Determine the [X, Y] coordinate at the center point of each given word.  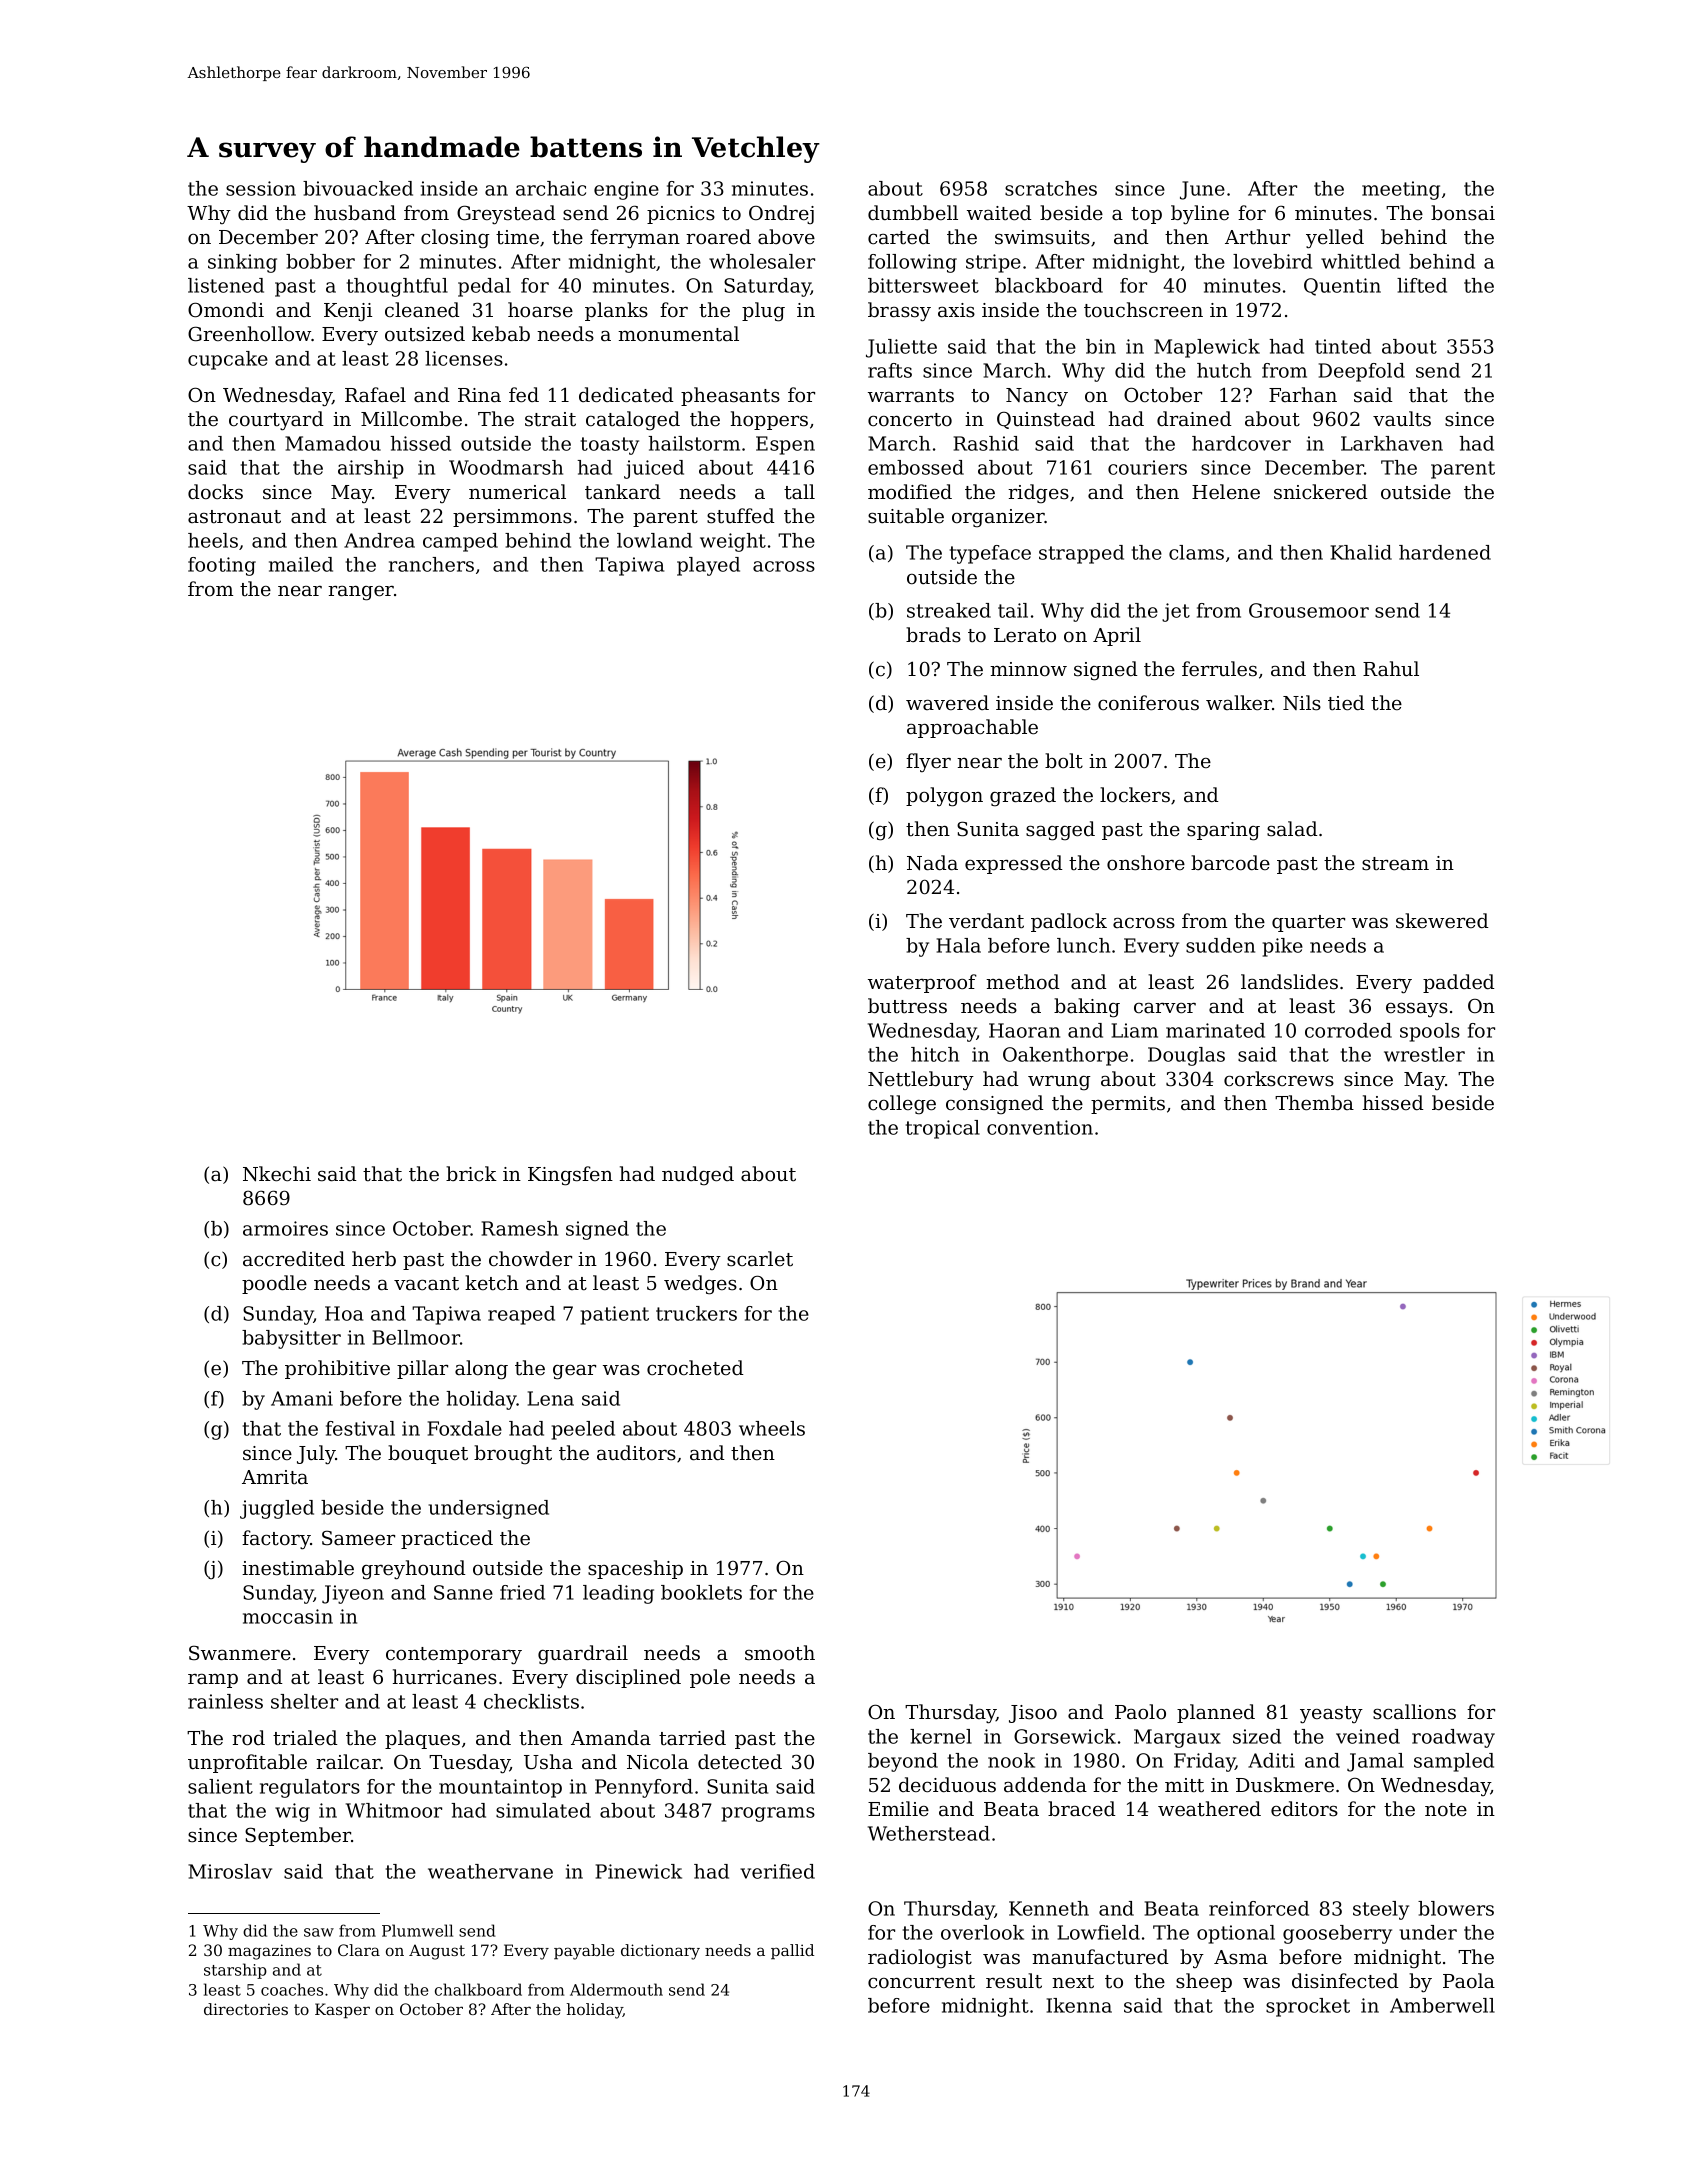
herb [374, 1258]
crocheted [695, 1368]
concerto [910, 420]
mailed [301, 564]
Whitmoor [394, 1810]
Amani [302, 1398]
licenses [464, 358]
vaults [1402, 419]
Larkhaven [1392, 443]
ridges [1038, 494]
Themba [1314, 1103]
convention [1040, 1127]
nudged [698, 1176]
